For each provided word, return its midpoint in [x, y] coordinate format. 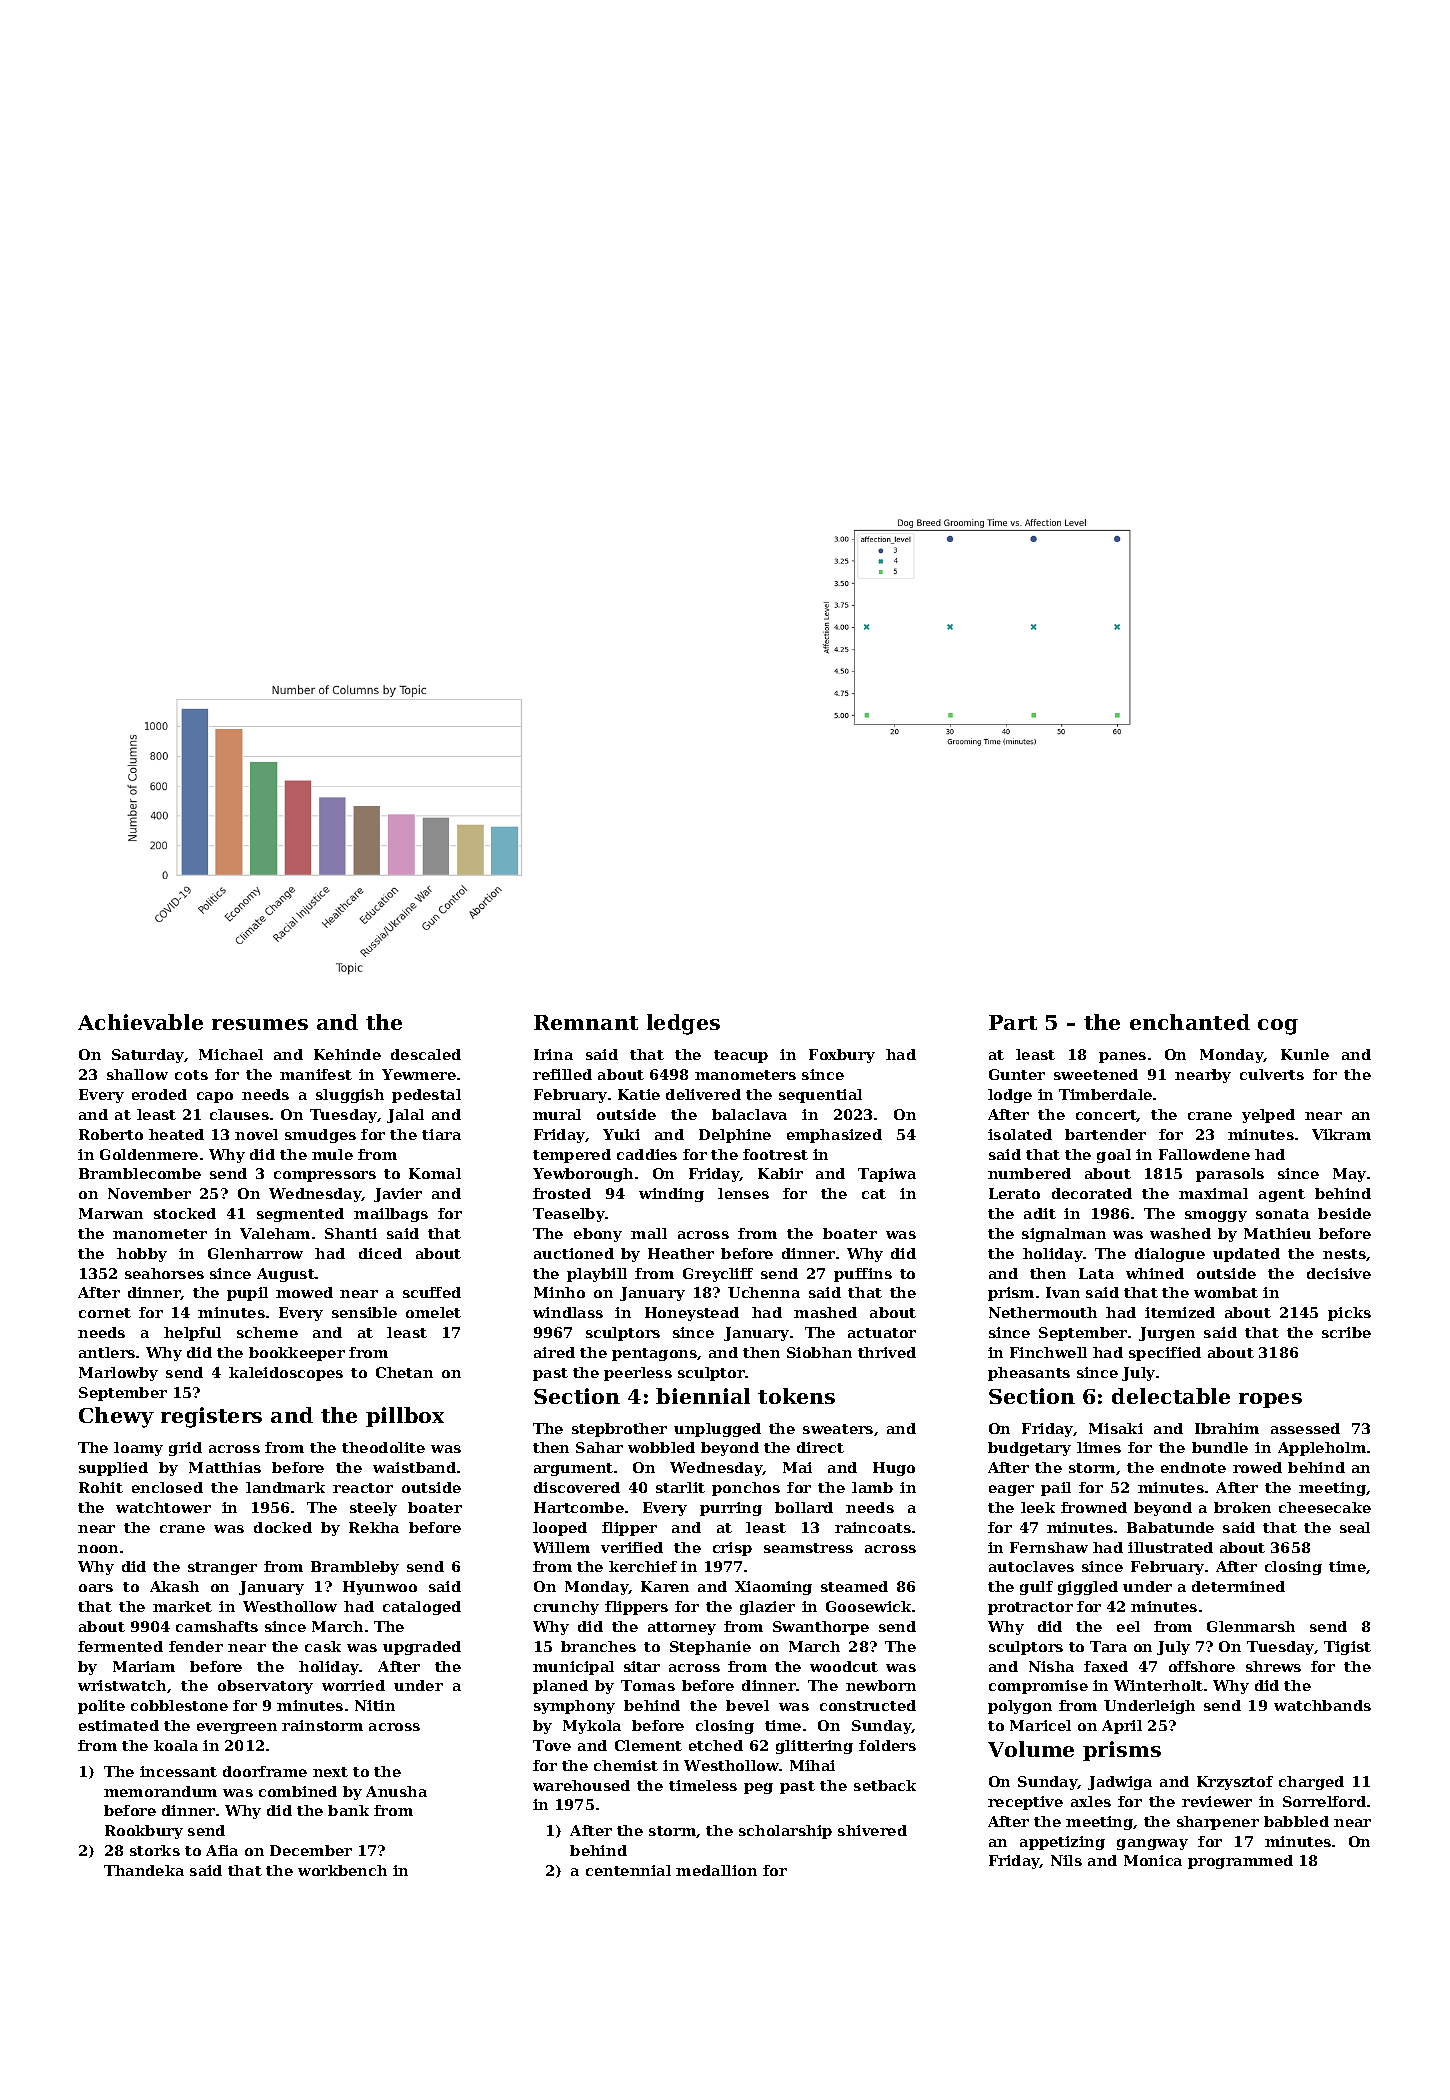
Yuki [621, 1134]
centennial [628, 1870]
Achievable [140, 1022]
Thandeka [144, 1870]
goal [1114, 1156]
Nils [1066, 1860]
